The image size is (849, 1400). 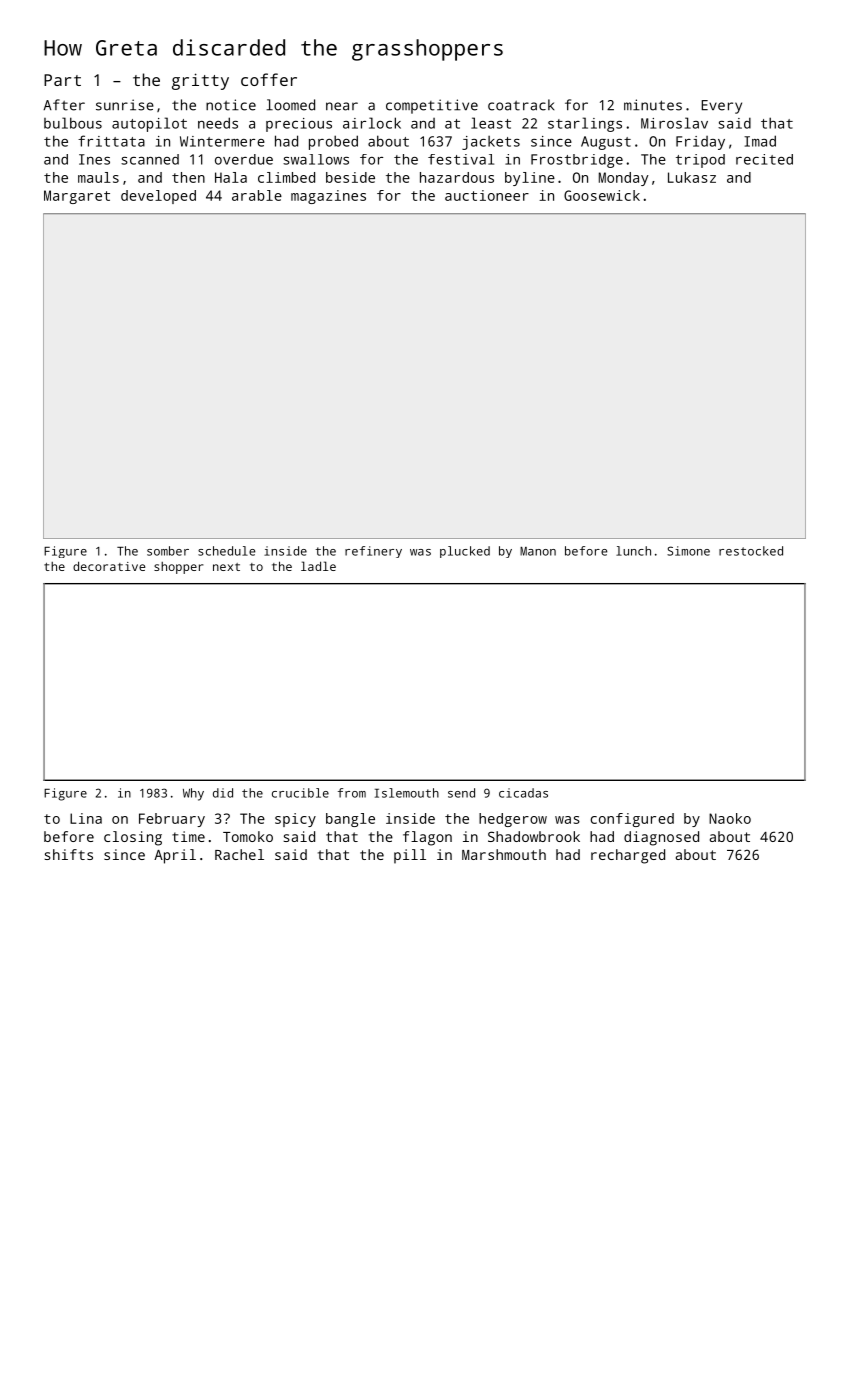 What do you see at coordinates (352, 793) in the page?
I see `from` at bounding box center [352, 793].
